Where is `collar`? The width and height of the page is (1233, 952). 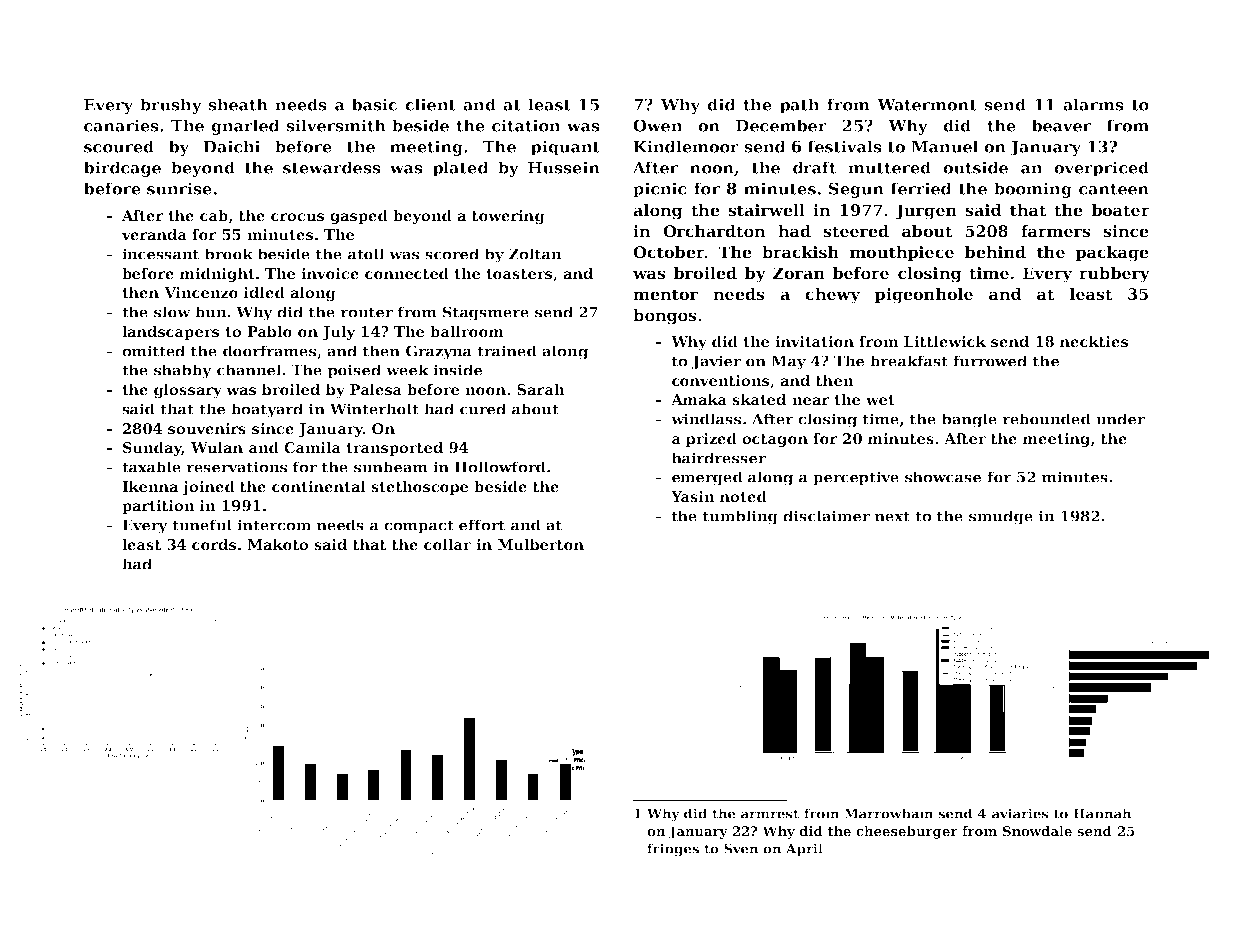
collar is located at coordinates (447, 544).
